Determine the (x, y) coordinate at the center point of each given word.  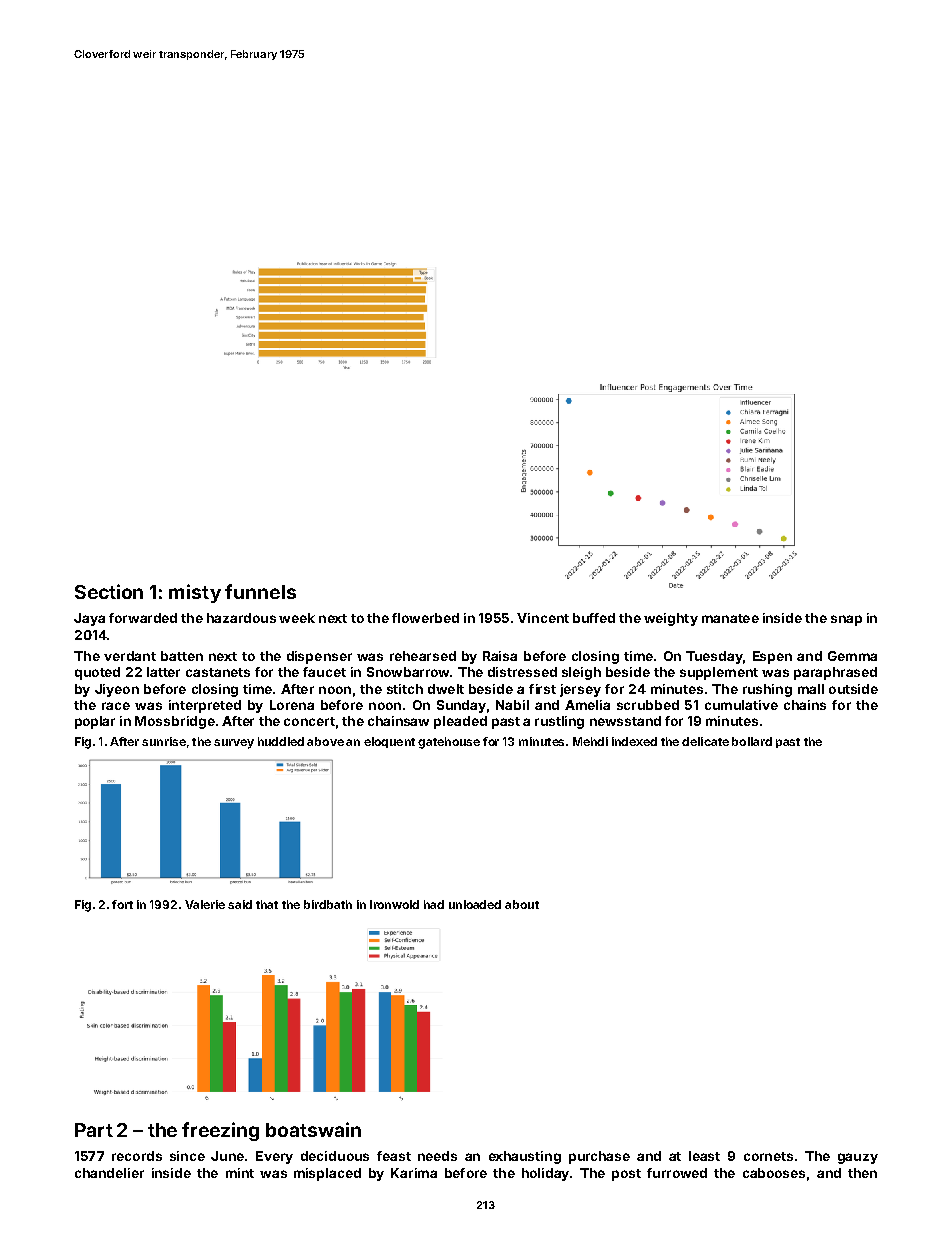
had (434, 904)
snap (846, 620)
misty (195, 593)
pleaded (460, 722)
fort (122, 904)
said (240, 904)
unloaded (475, 904)
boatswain (313, 1129)
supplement (719, 673)
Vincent (543, 618)
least (704, 1156)
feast (394, 1156)
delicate (705, 741)
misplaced (327, 1174)
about (522, 904)
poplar (95, 722)
